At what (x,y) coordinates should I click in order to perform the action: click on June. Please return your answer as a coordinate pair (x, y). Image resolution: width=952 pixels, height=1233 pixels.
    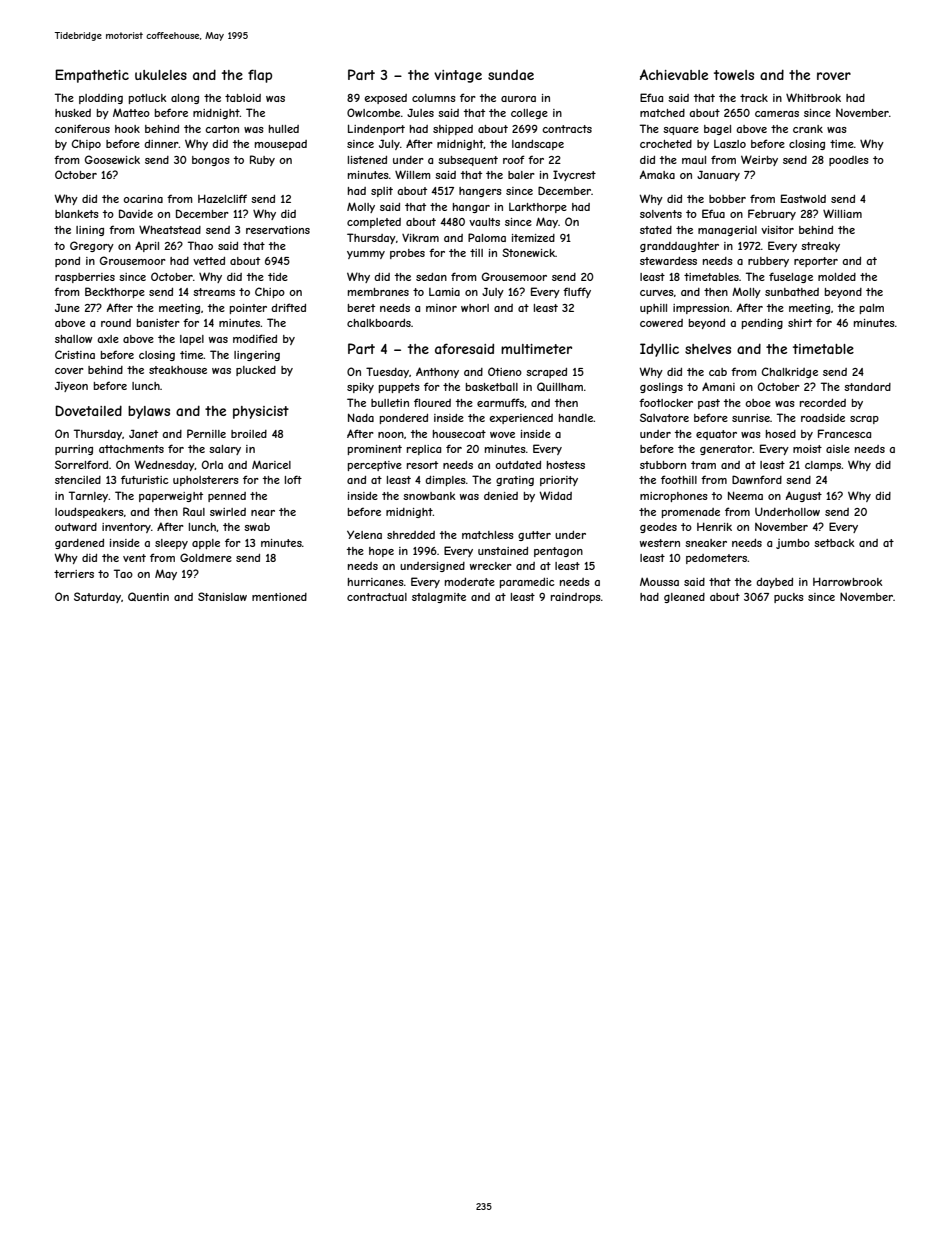
    Looking at the image, I should click on (67, 308).
